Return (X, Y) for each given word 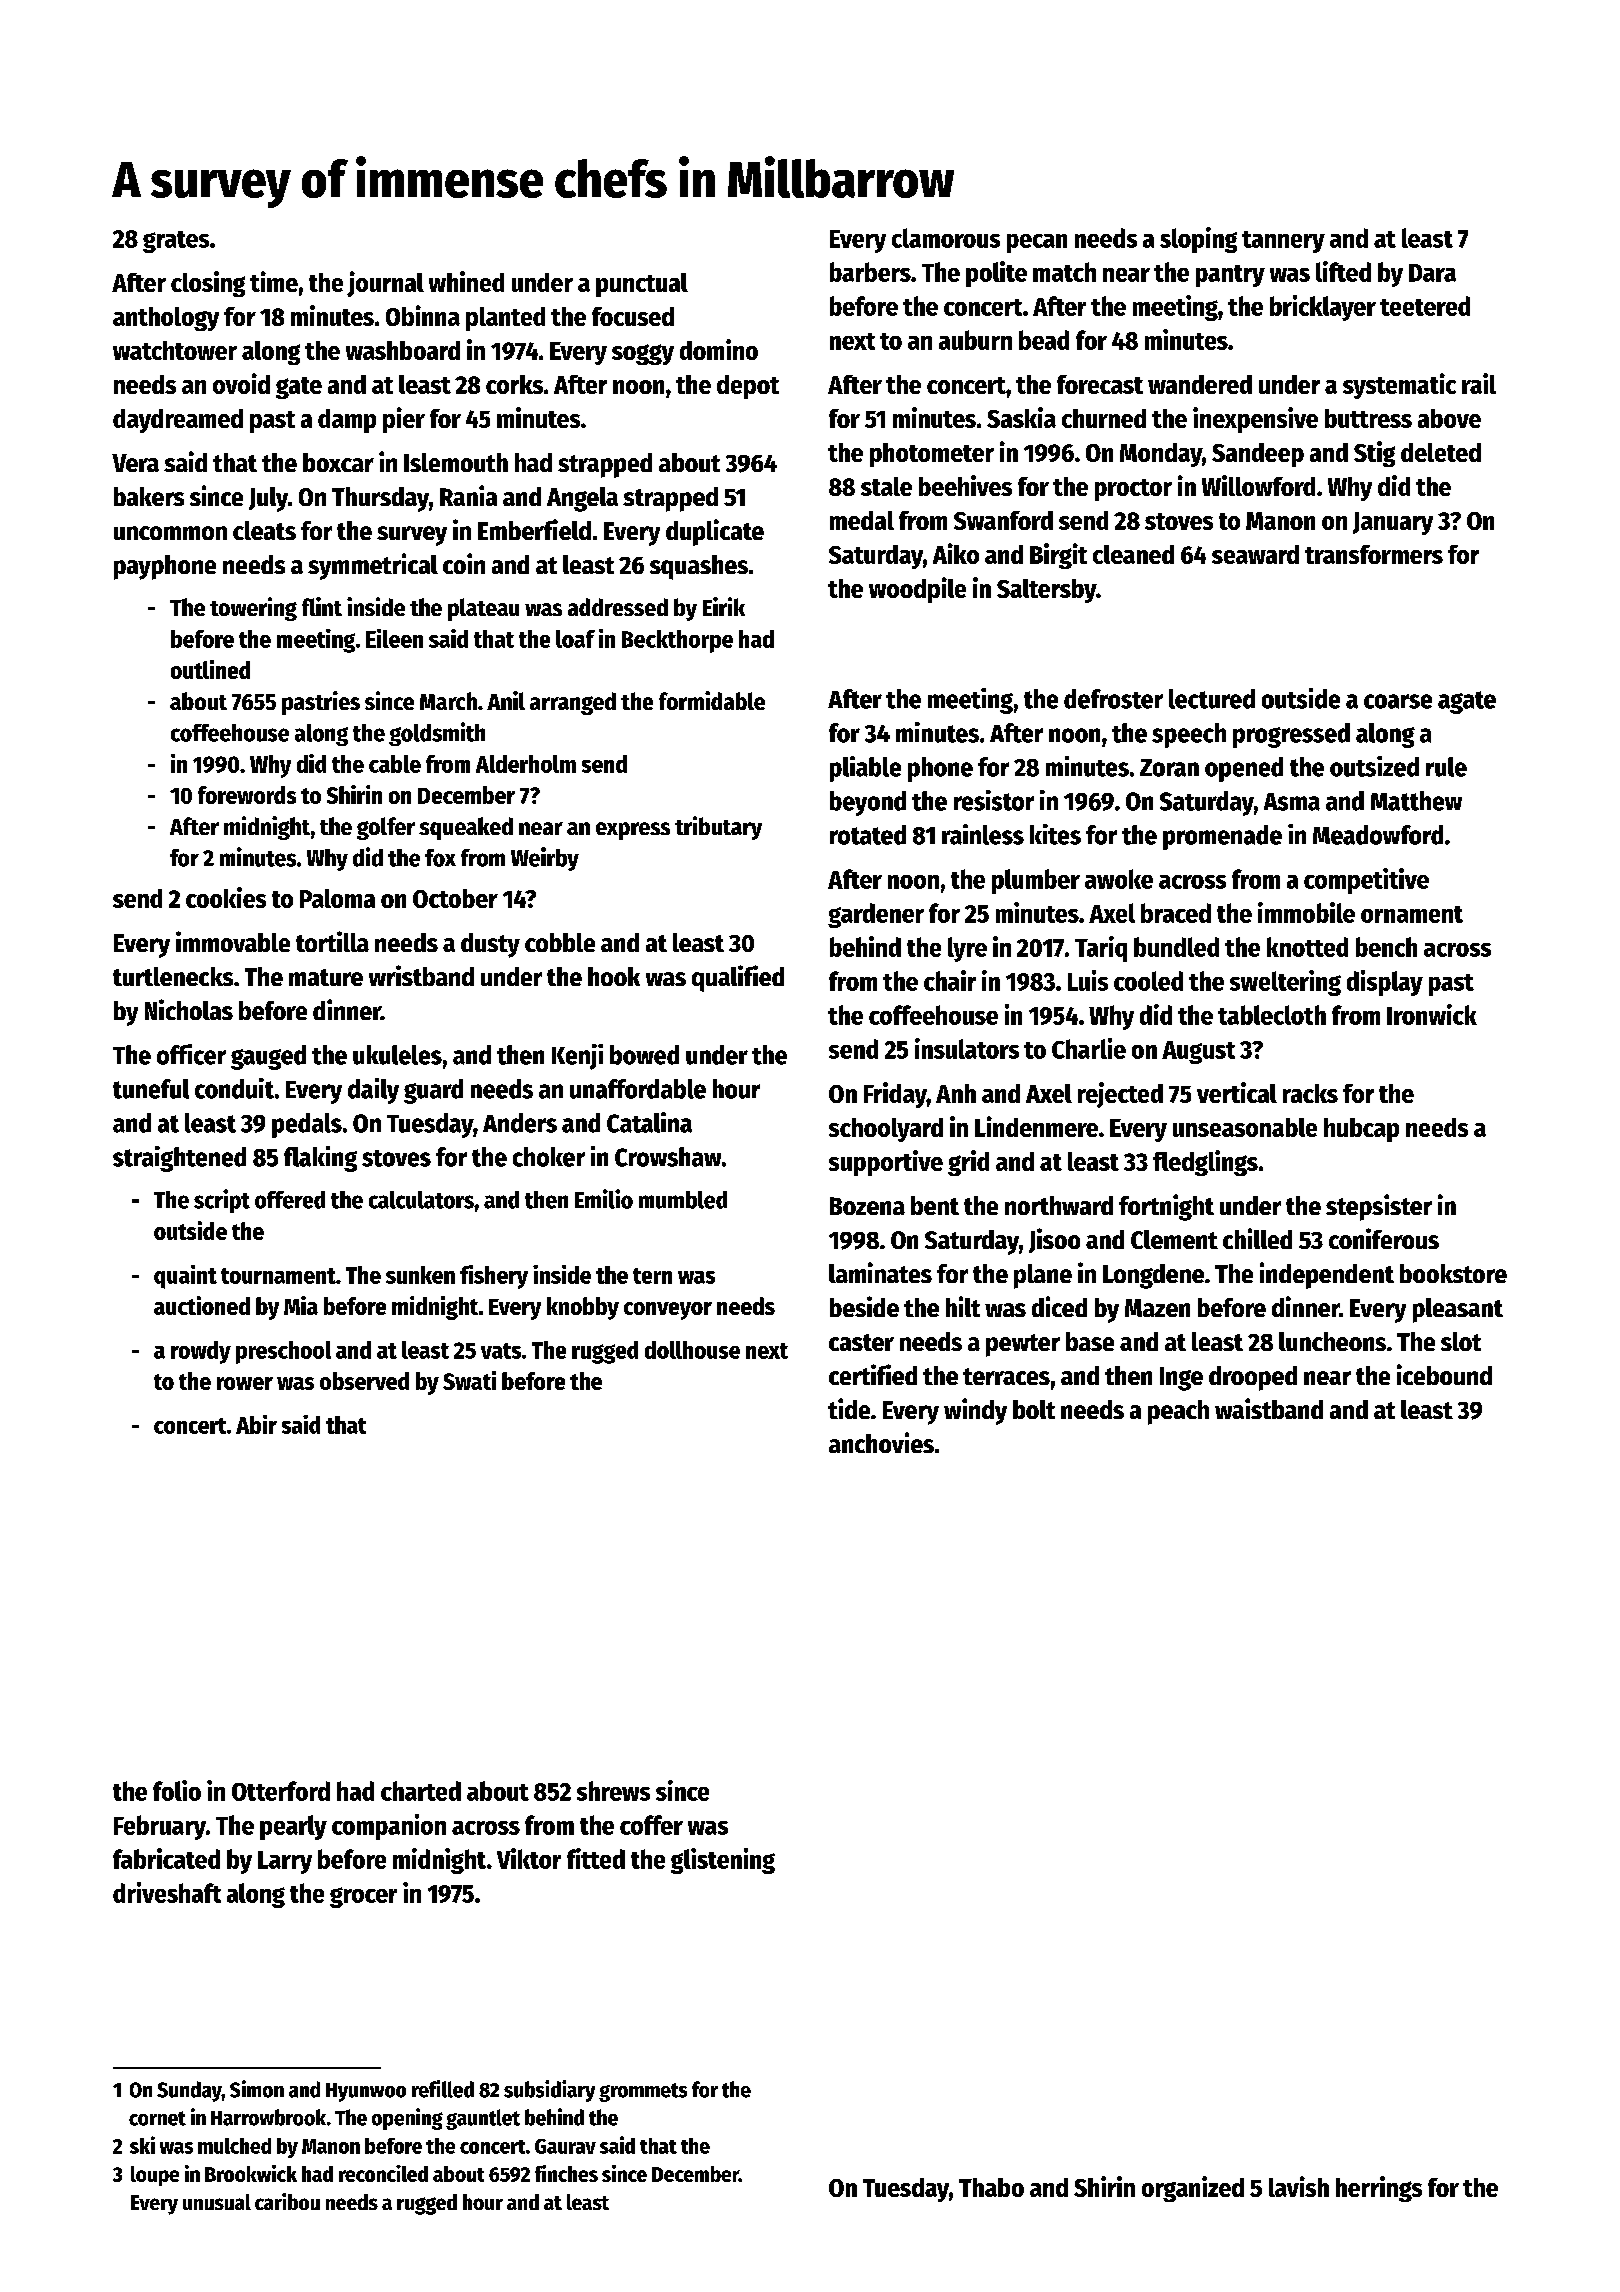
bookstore (1453, 1273)
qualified (738, 978)
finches (566, 2173)
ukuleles (397, 1055)
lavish (1299, 2186)
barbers (870, 272)
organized (1193, 2189)
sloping (1198, 240)
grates (176, 242)
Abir (256, 1424)
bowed (644, 1055)
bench (1386, 947)
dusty (490, 945)
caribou (287, 2201)
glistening (723, 1861)
